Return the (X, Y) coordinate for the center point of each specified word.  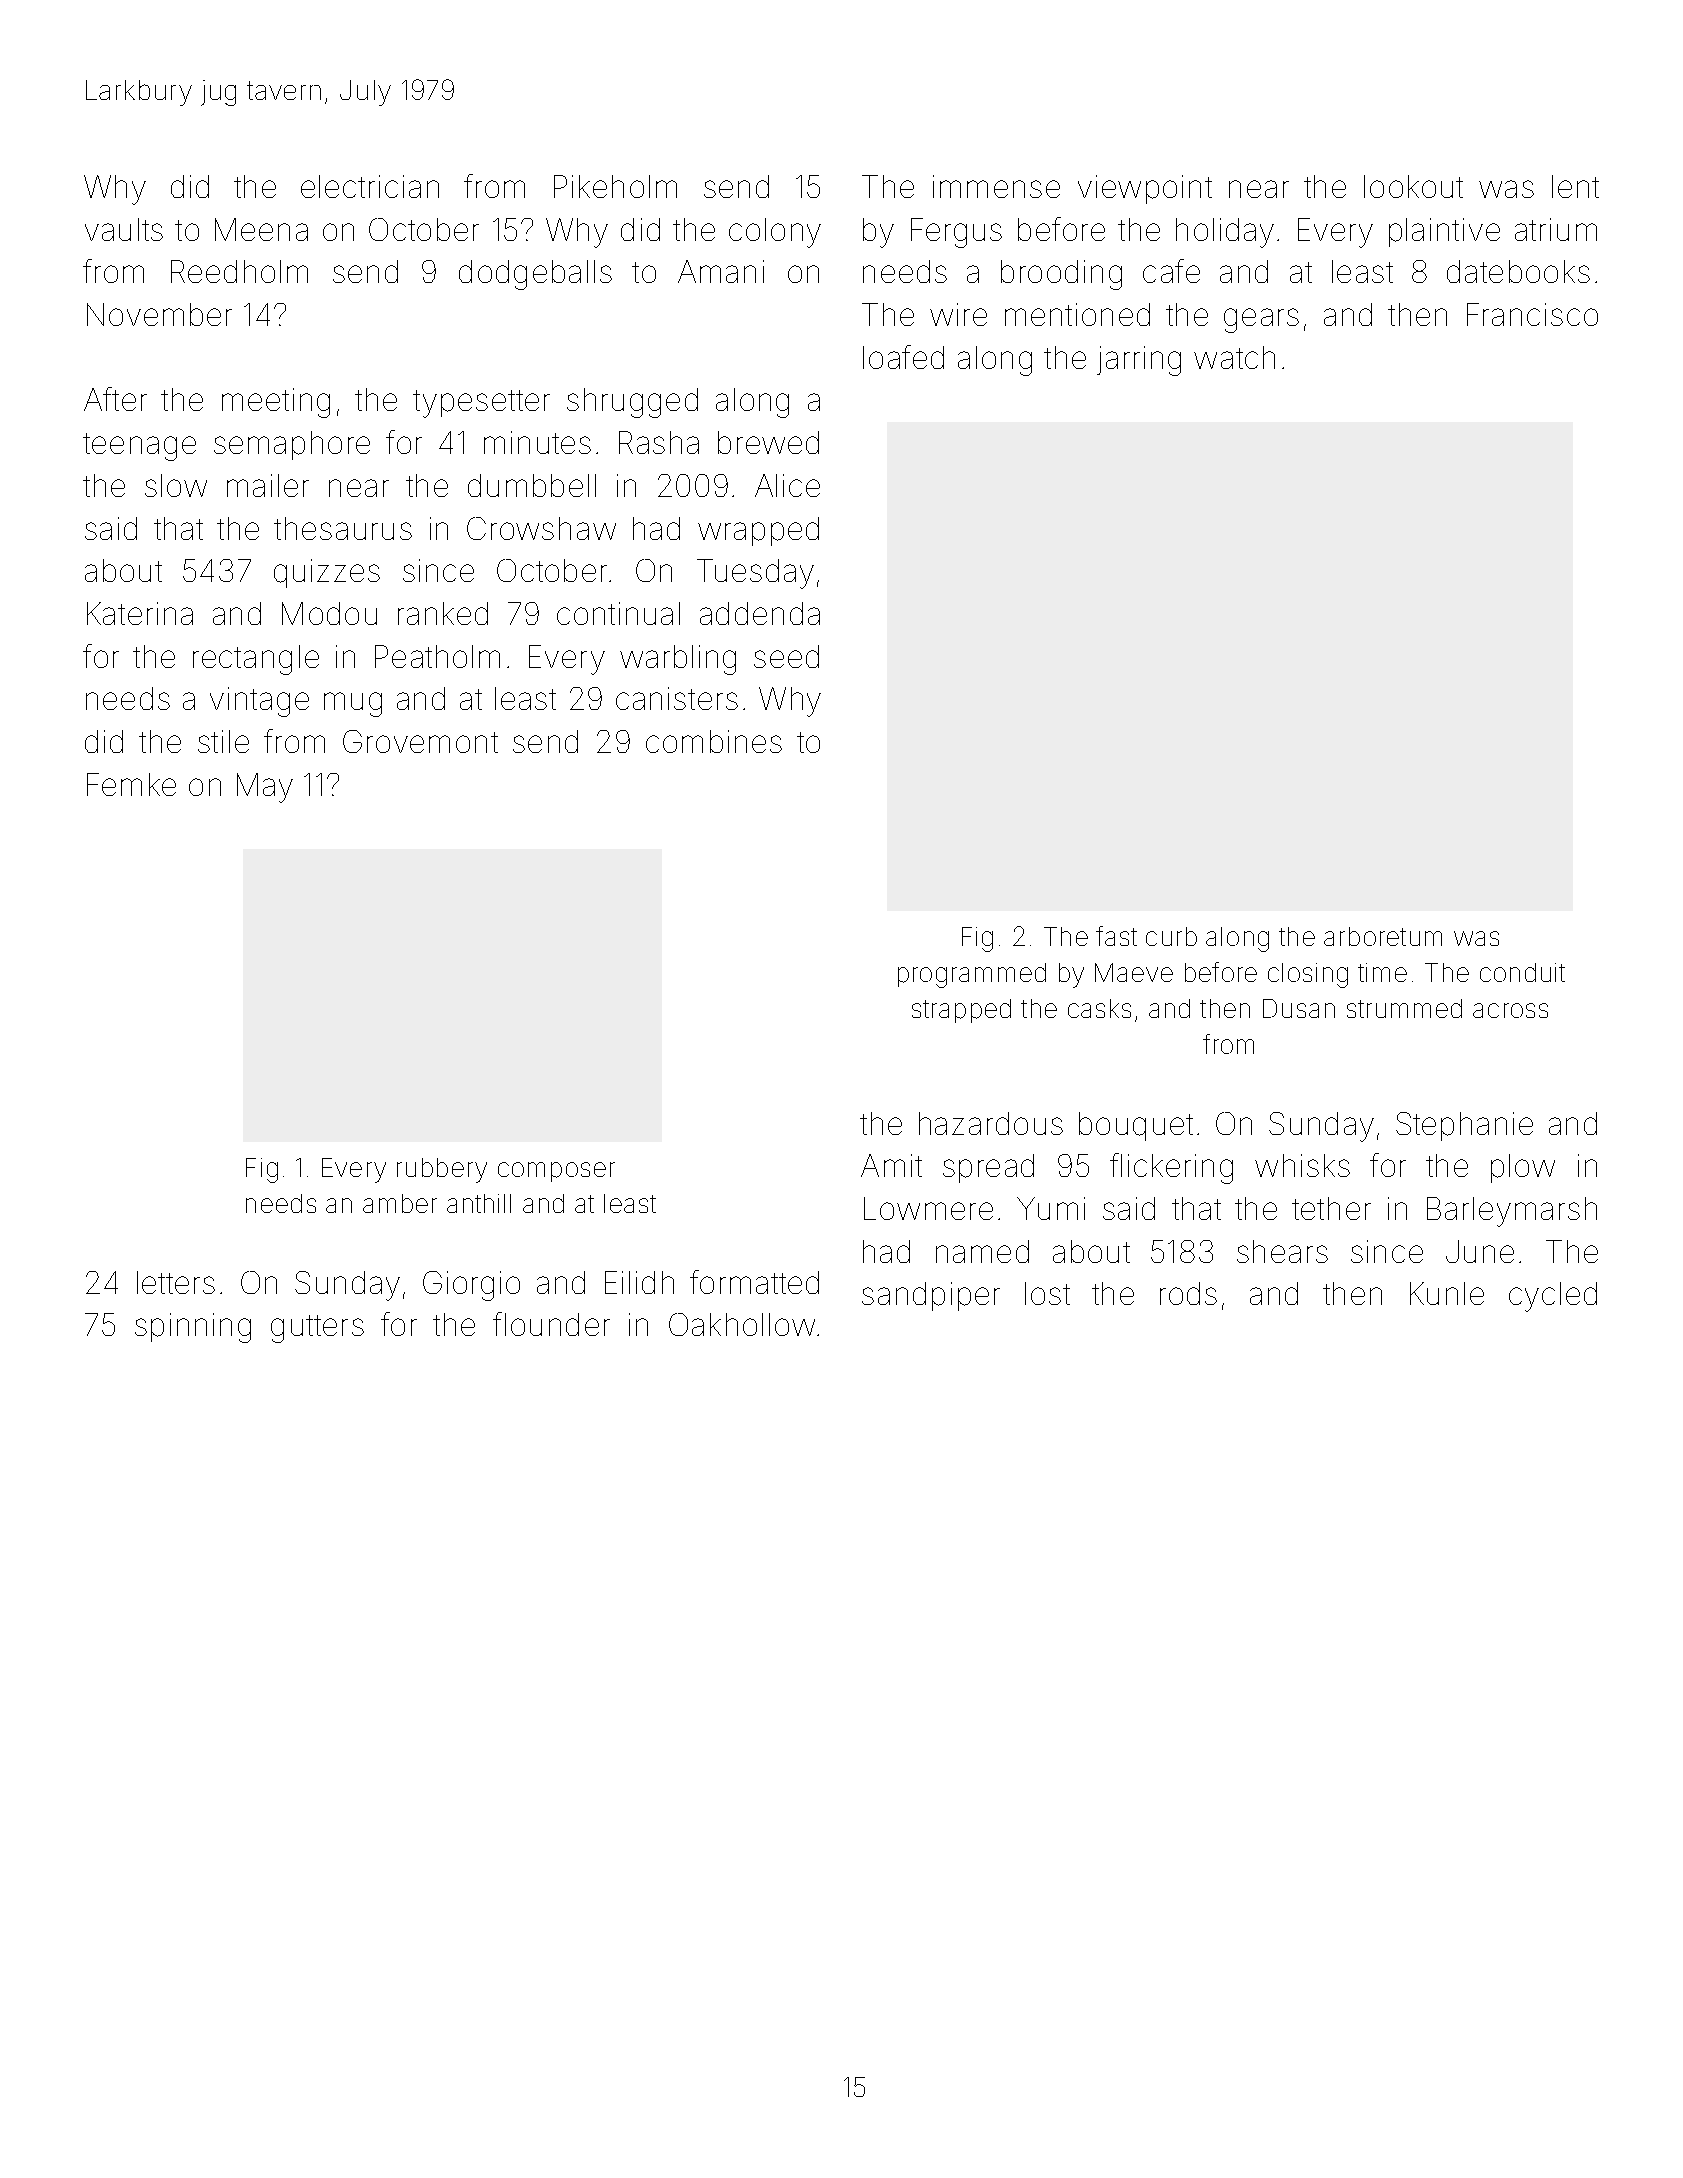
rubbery (442, 1170)
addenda (760, 613)
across (1510, 1010)
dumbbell (532, 485)
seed (786, 656)
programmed (972, 975)
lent (1575, 186)
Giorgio (471, 1286)
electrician (370, 186)
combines (714, 741)
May (265, 788)
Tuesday (755, 574)
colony (775, 233)
